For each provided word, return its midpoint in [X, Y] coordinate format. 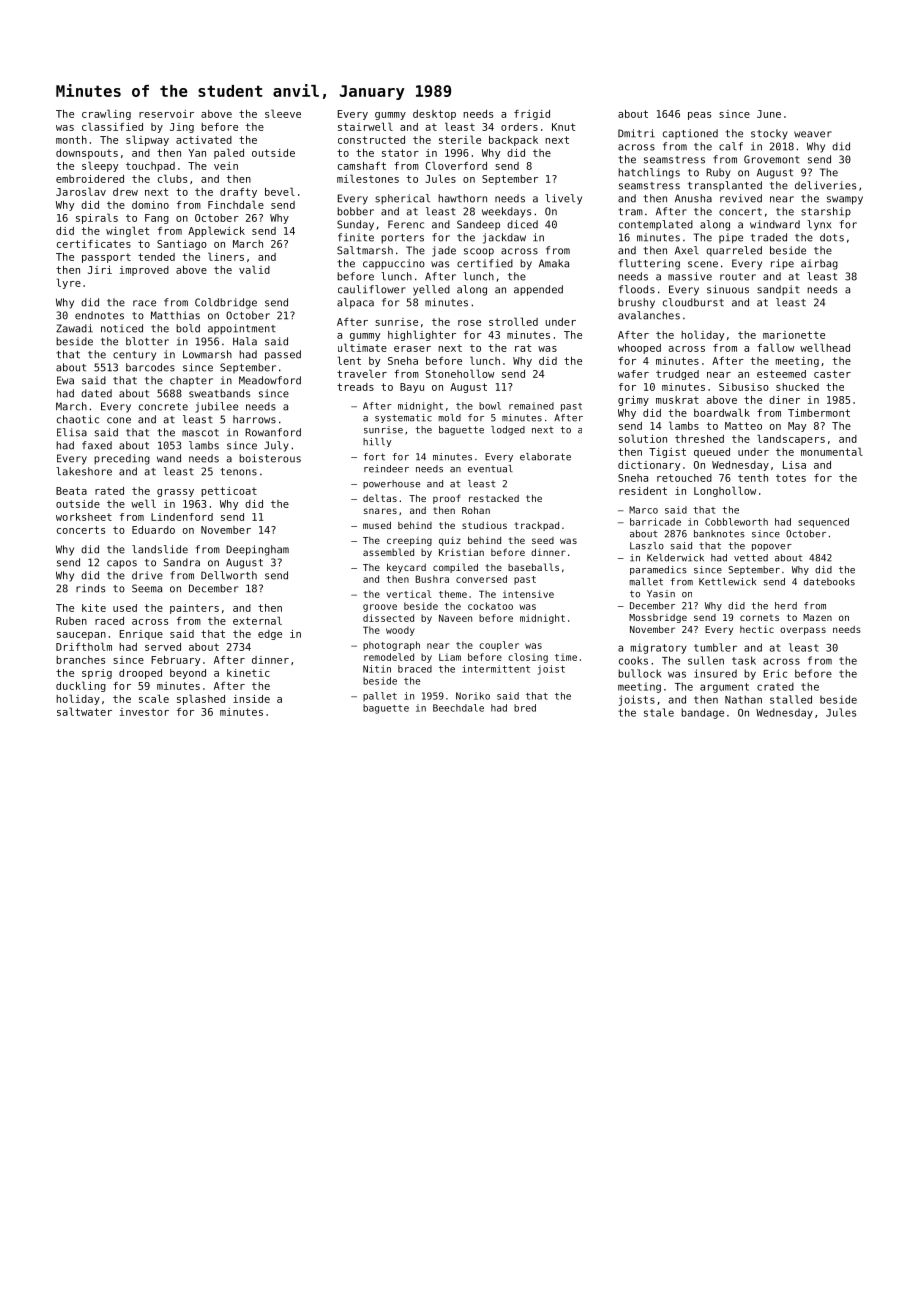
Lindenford [182, 517]
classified [112, 126]
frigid [532, 115]
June [769, 114]
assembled [388, 552]
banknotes [719, 534]
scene [703, 264]
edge [270, 635]
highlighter [422, 335]
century [134, 356]
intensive [528, 594]
